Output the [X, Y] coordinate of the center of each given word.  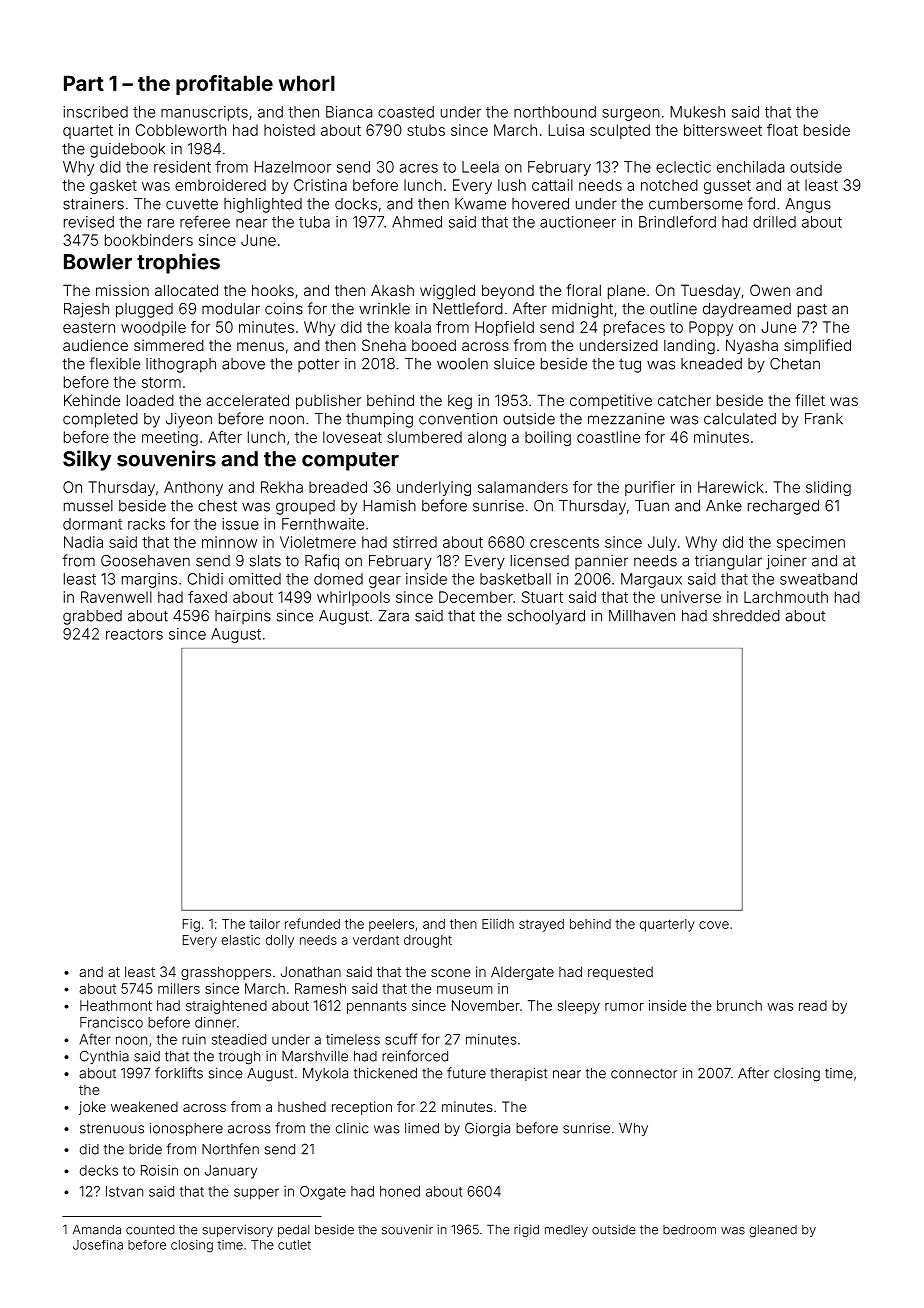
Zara [394, 616]
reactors [134, 634]
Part [84, 83]
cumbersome [696, 204]
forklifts [179, 1073]
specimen [811, 543]
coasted [406, 112]
